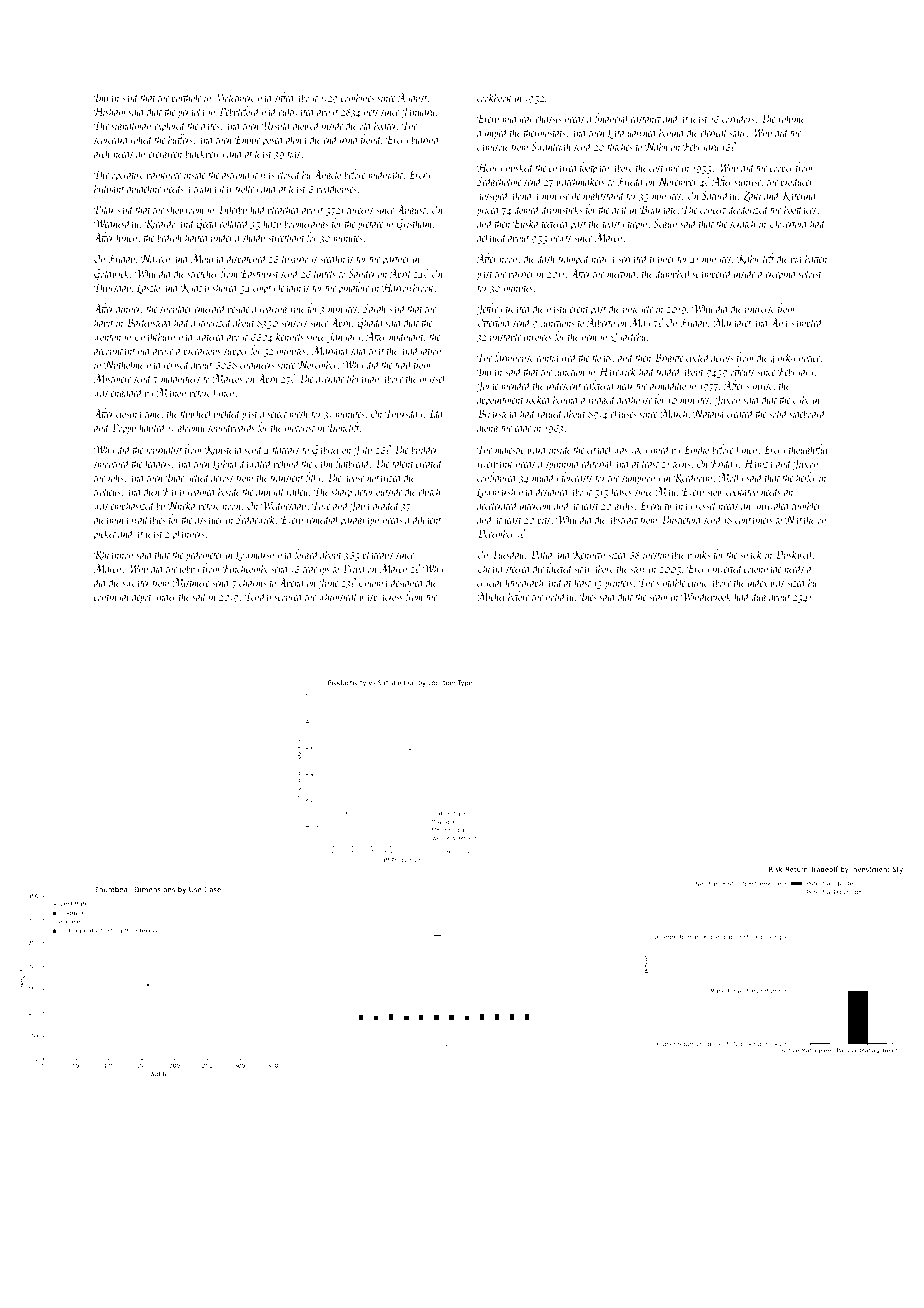  What do you see at coordinates (289, 596) in the image?
I see `scoured` at bounding box center [289, 596].
